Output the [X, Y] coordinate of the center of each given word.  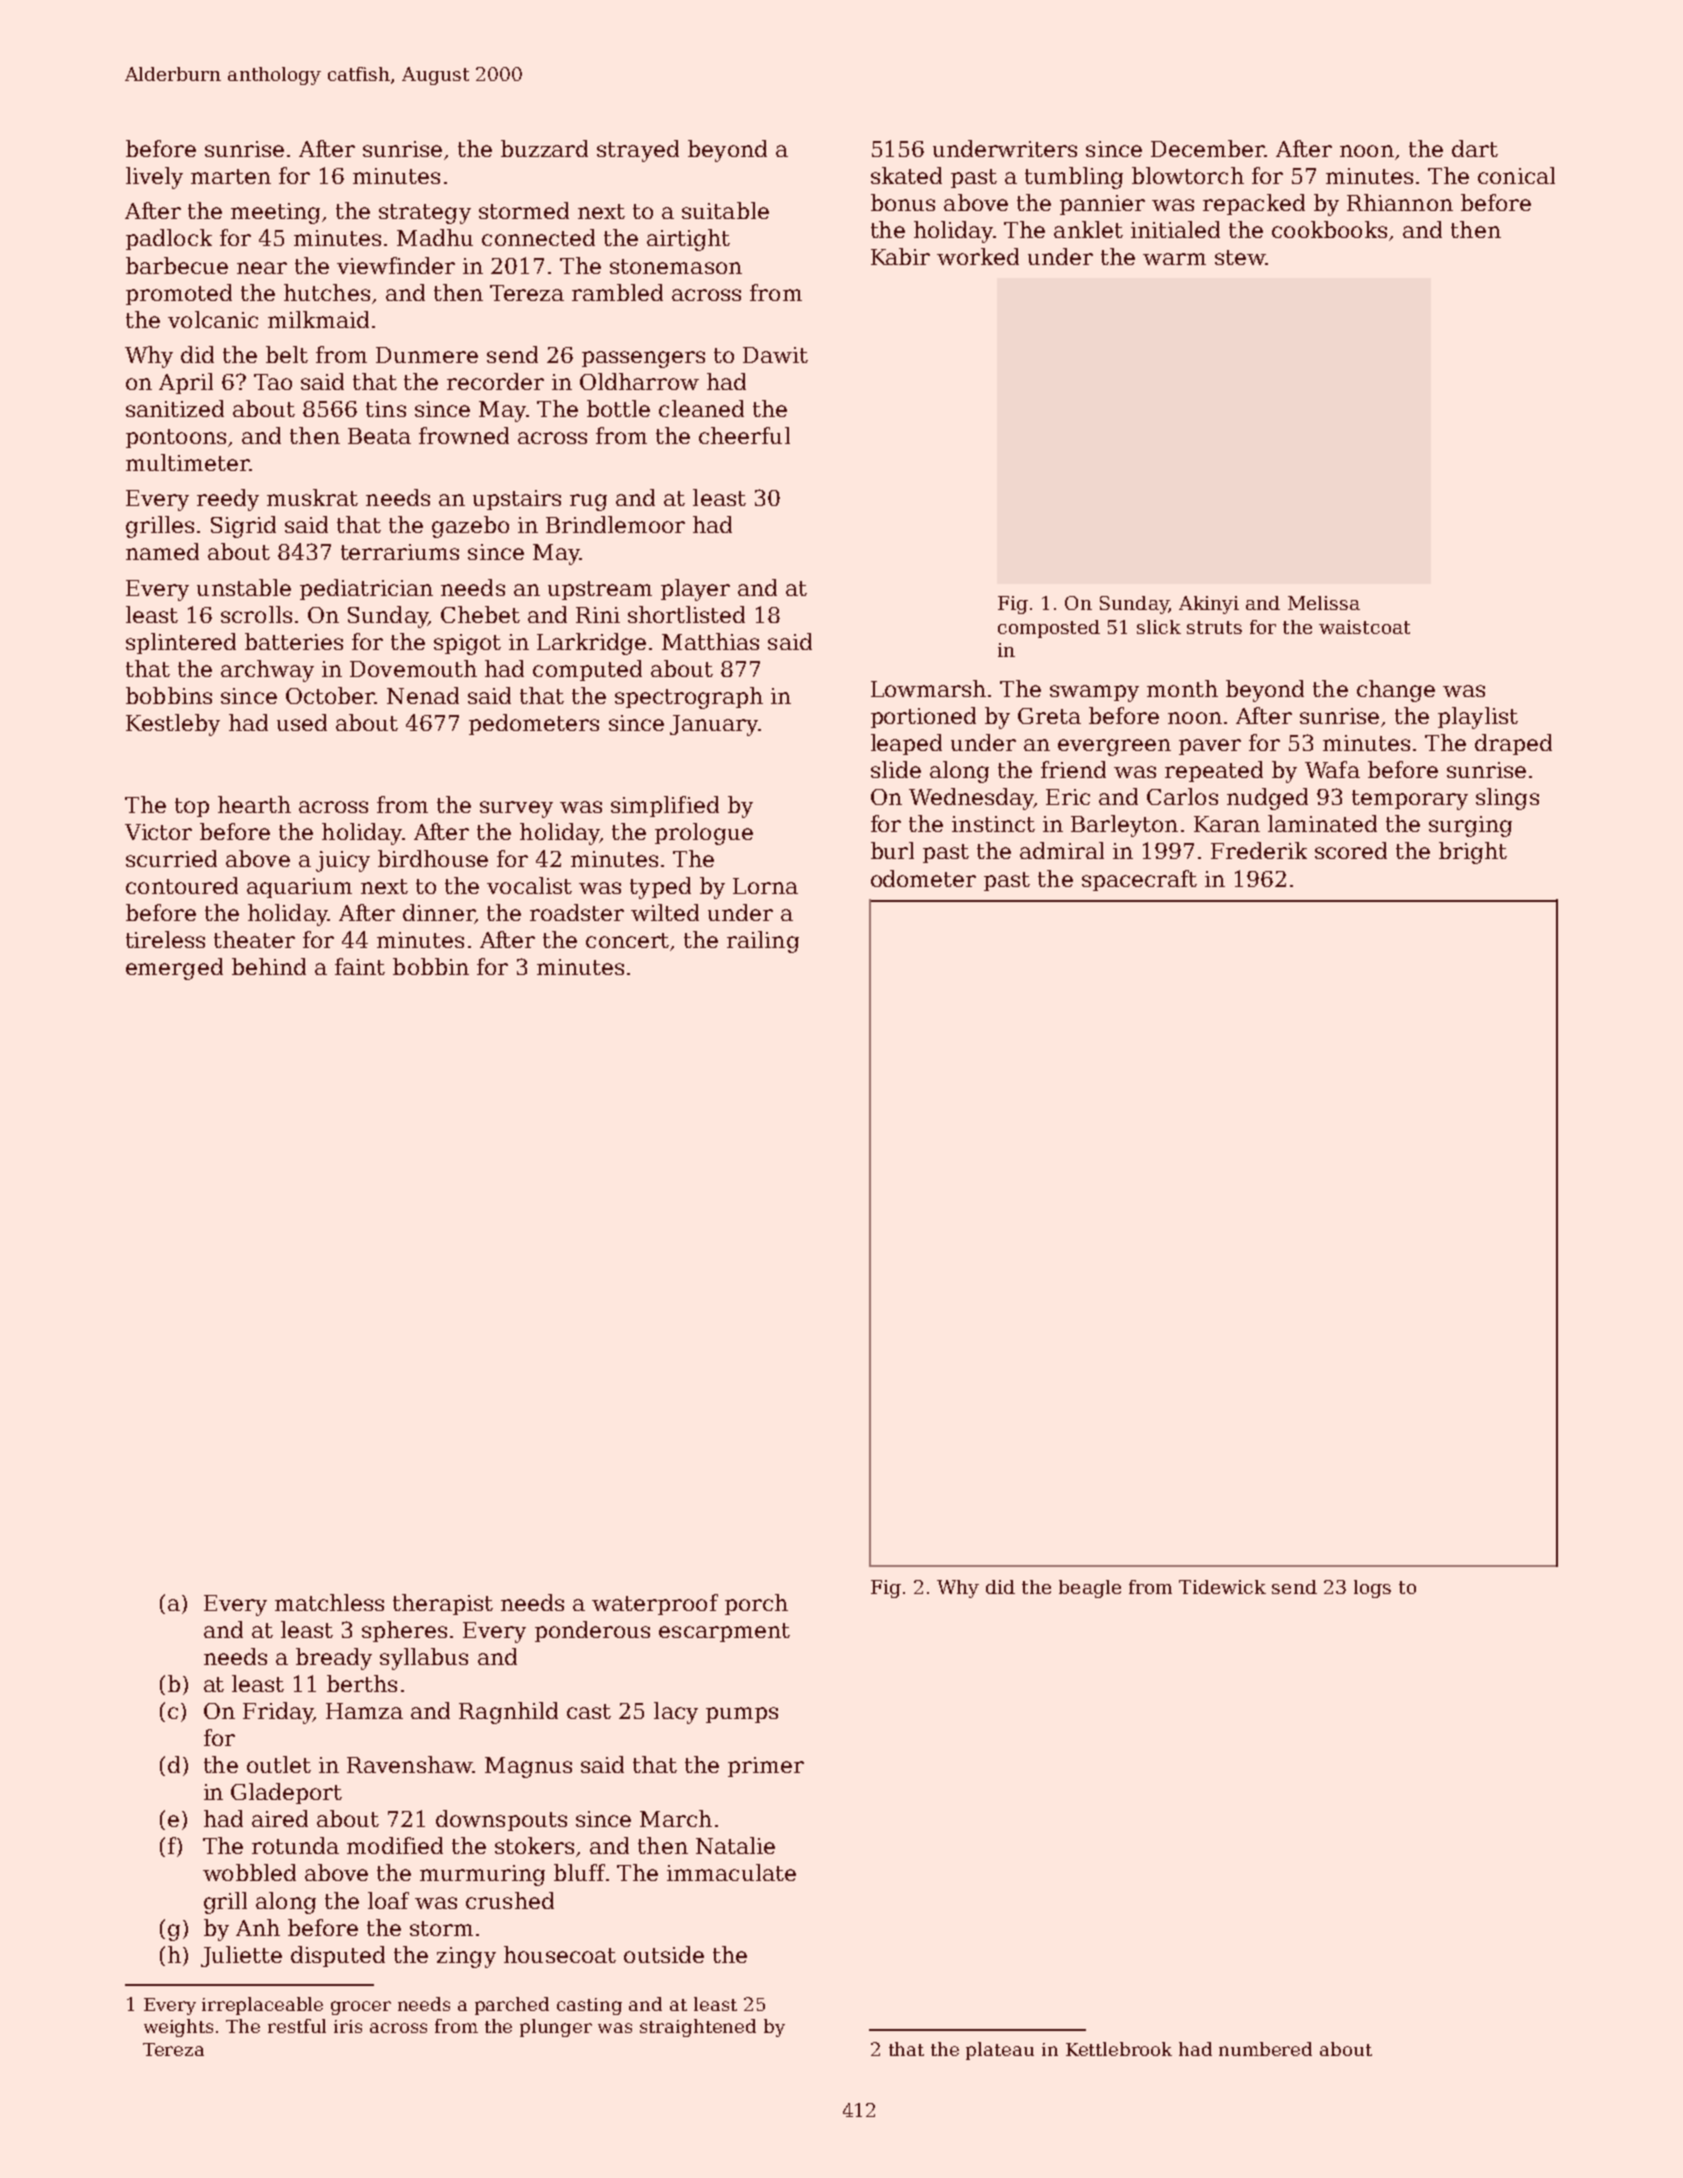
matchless [329, 1602]
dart [1475, 148]
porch [756, 1604]
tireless [165, 939]
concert [627, 940]
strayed [638, 151]
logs [1372, 1589]
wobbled [249, 1872]
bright [1473, 853]
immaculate [731, 1872]
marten [231, 176]
